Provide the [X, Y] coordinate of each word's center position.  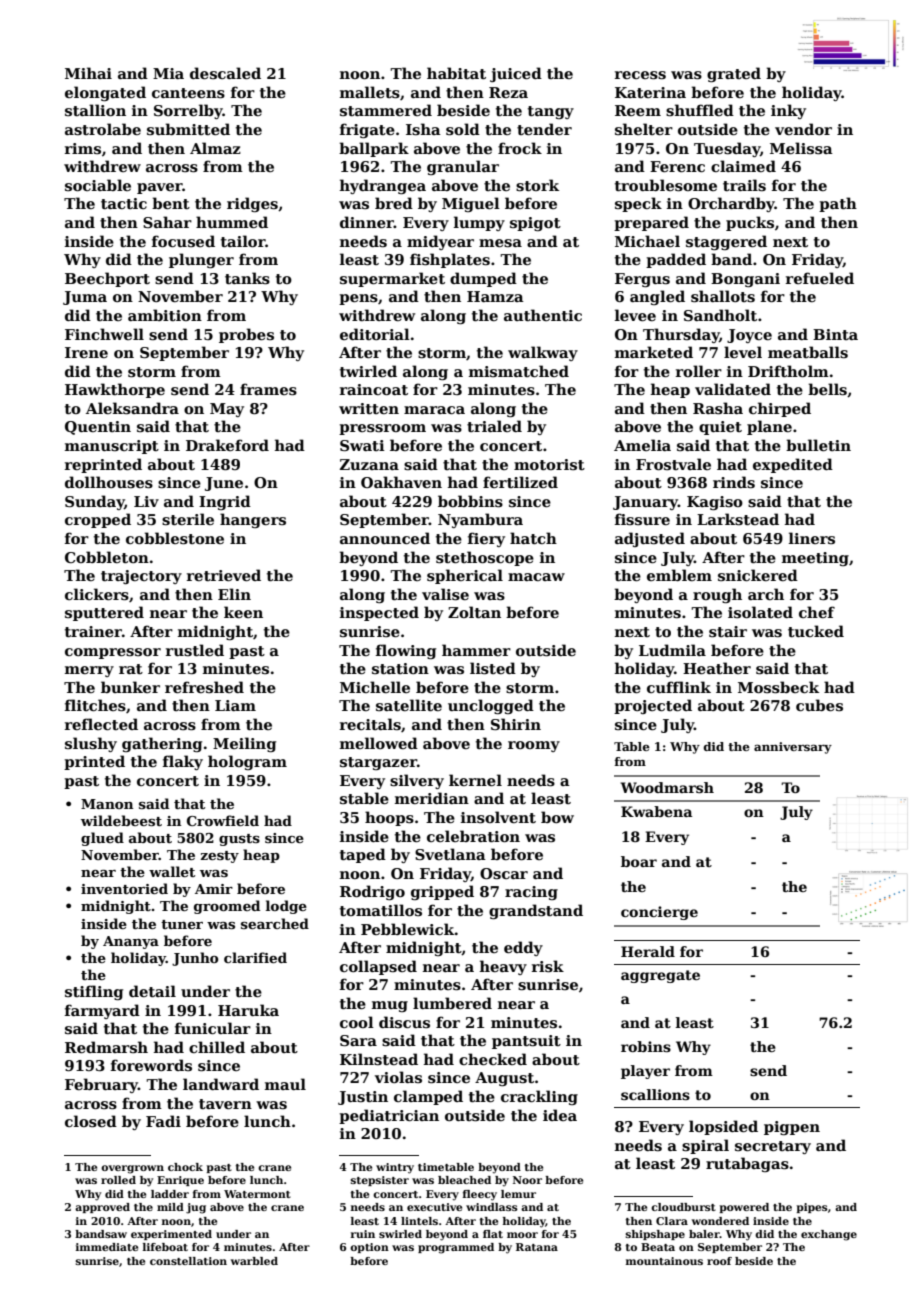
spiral [705, 1146]
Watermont [257, 1194]
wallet [172, 871]
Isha [423, 129]
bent [171, 203]
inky [788, 111]
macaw [536, 577]
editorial [375, 334]
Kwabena [656, 811]
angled [657, 297]
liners [812, 538]
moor [522, 1235]
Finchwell [104, 334]
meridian [432, 798]
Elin [234, 594]
